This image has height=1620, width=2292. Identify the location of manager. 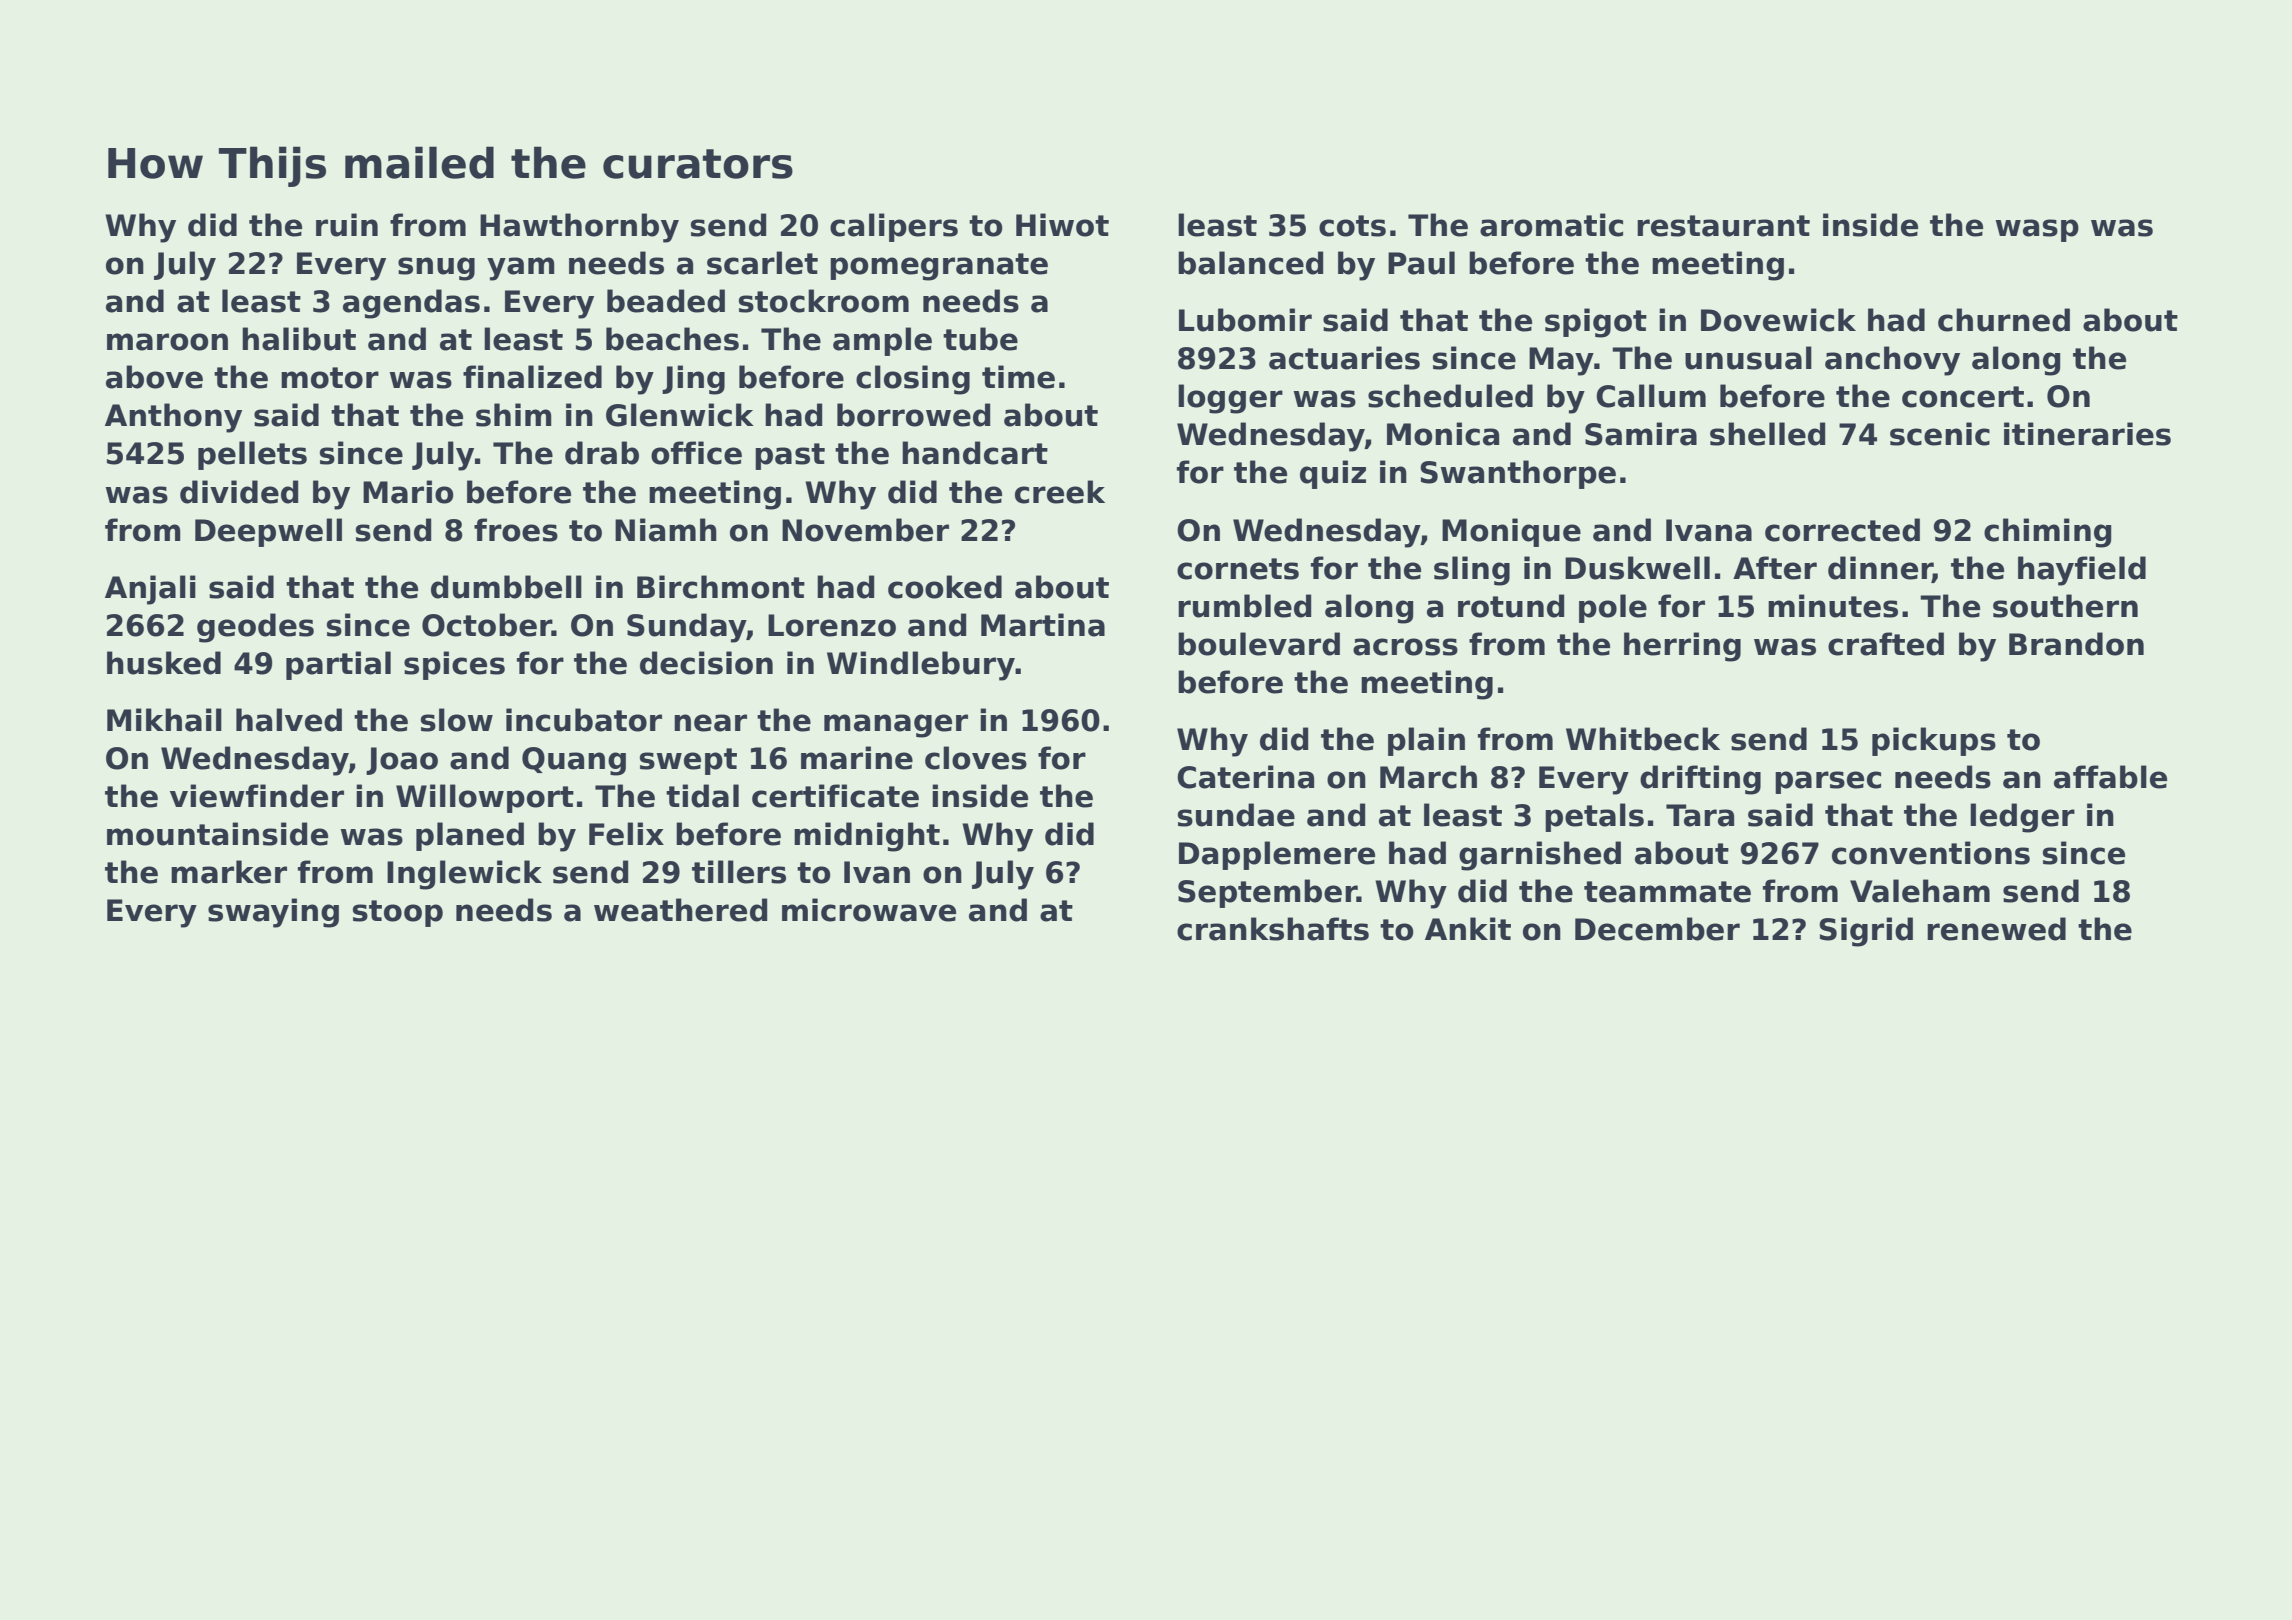
(896, 726).
